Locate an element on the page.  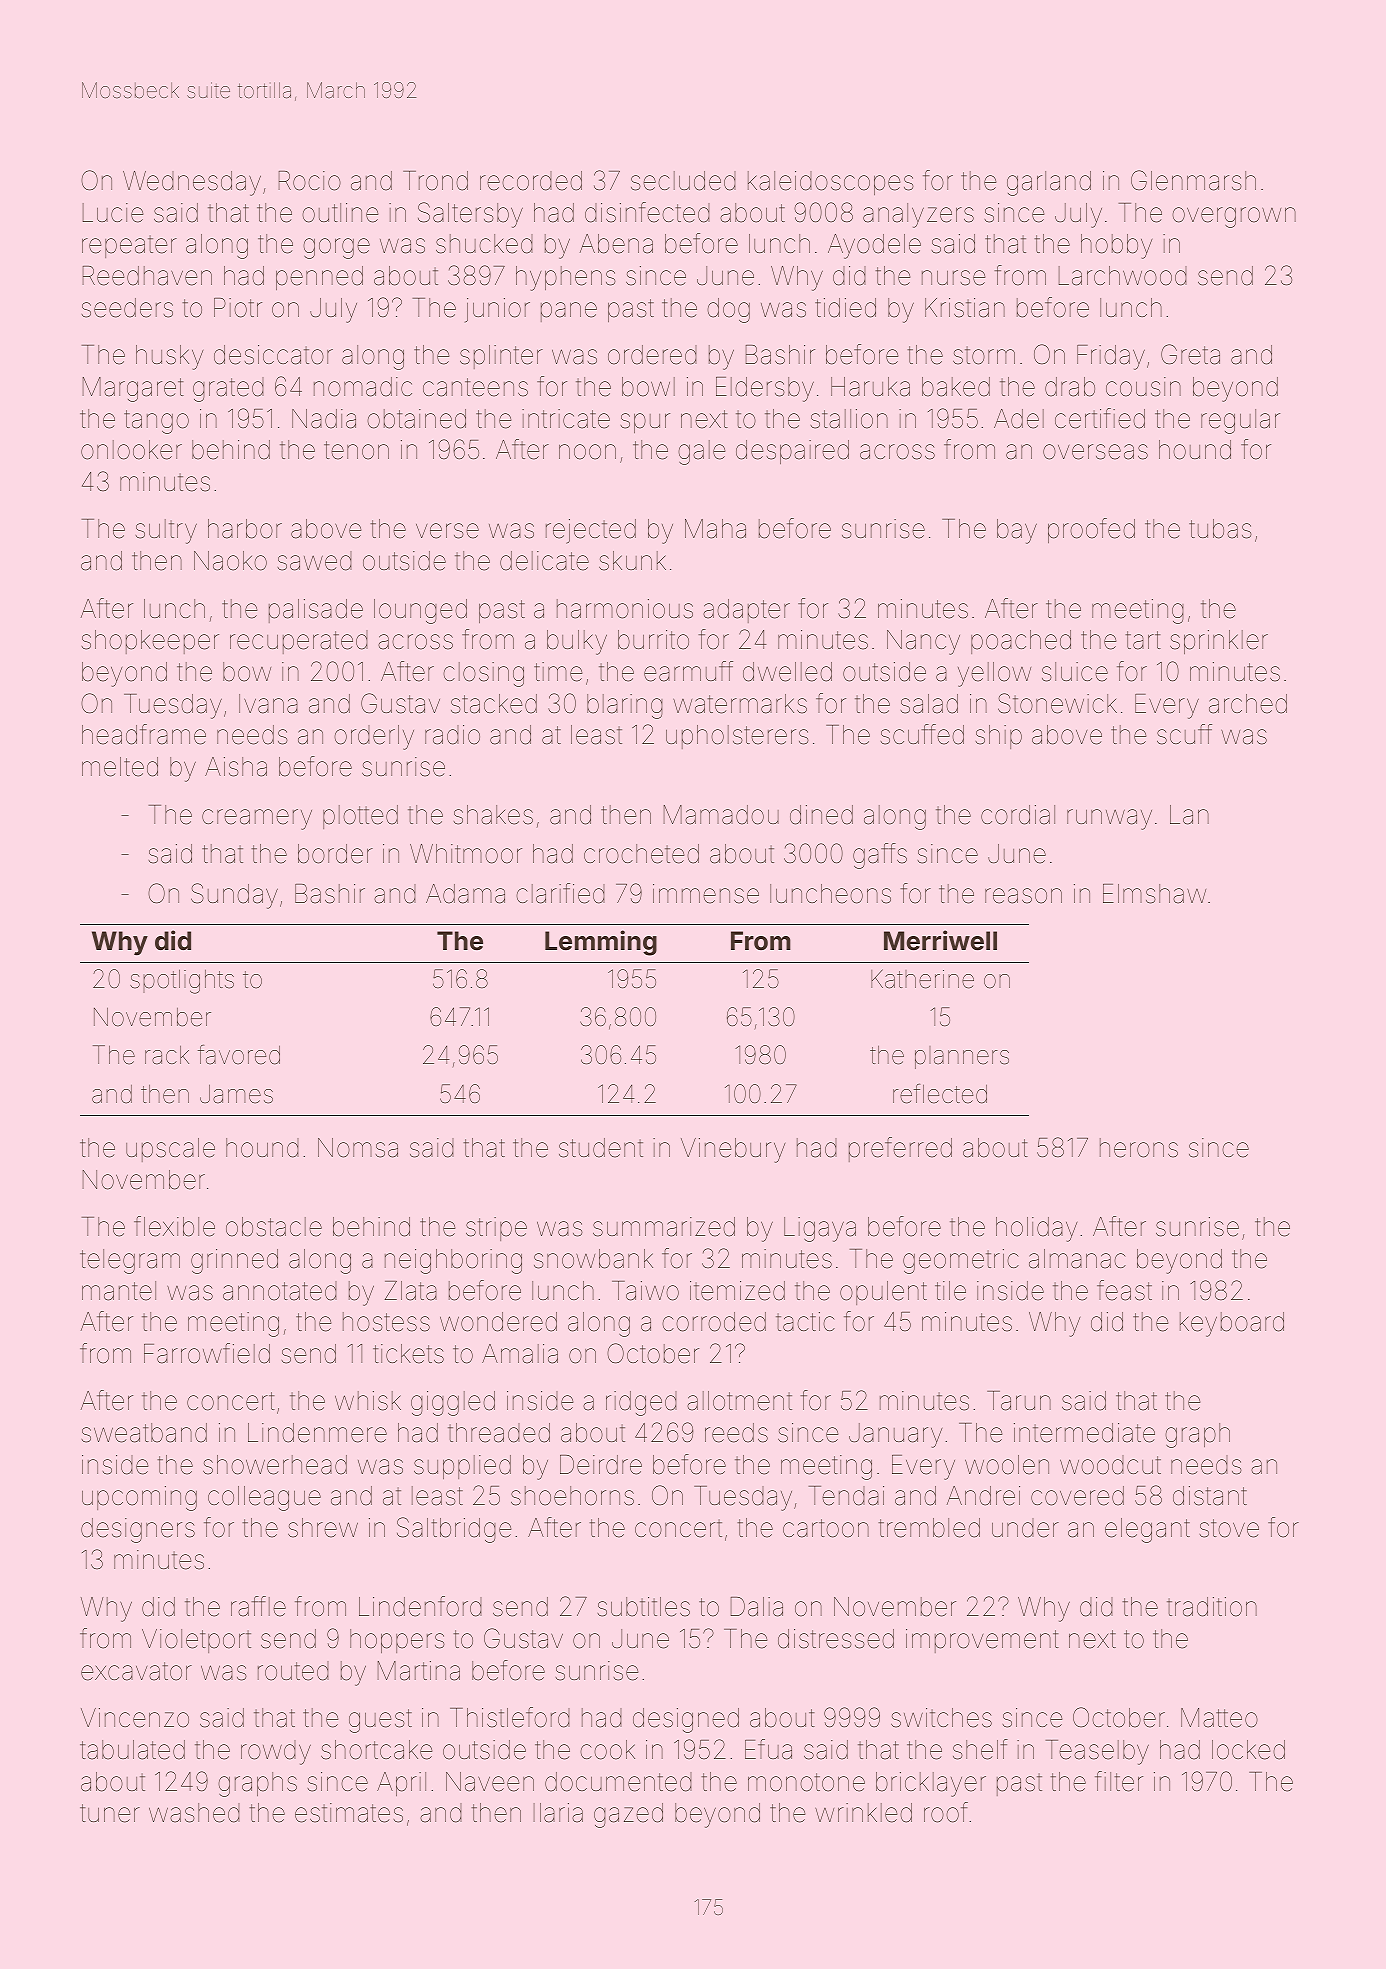
Piotr is located at coordinates (238, 308).
